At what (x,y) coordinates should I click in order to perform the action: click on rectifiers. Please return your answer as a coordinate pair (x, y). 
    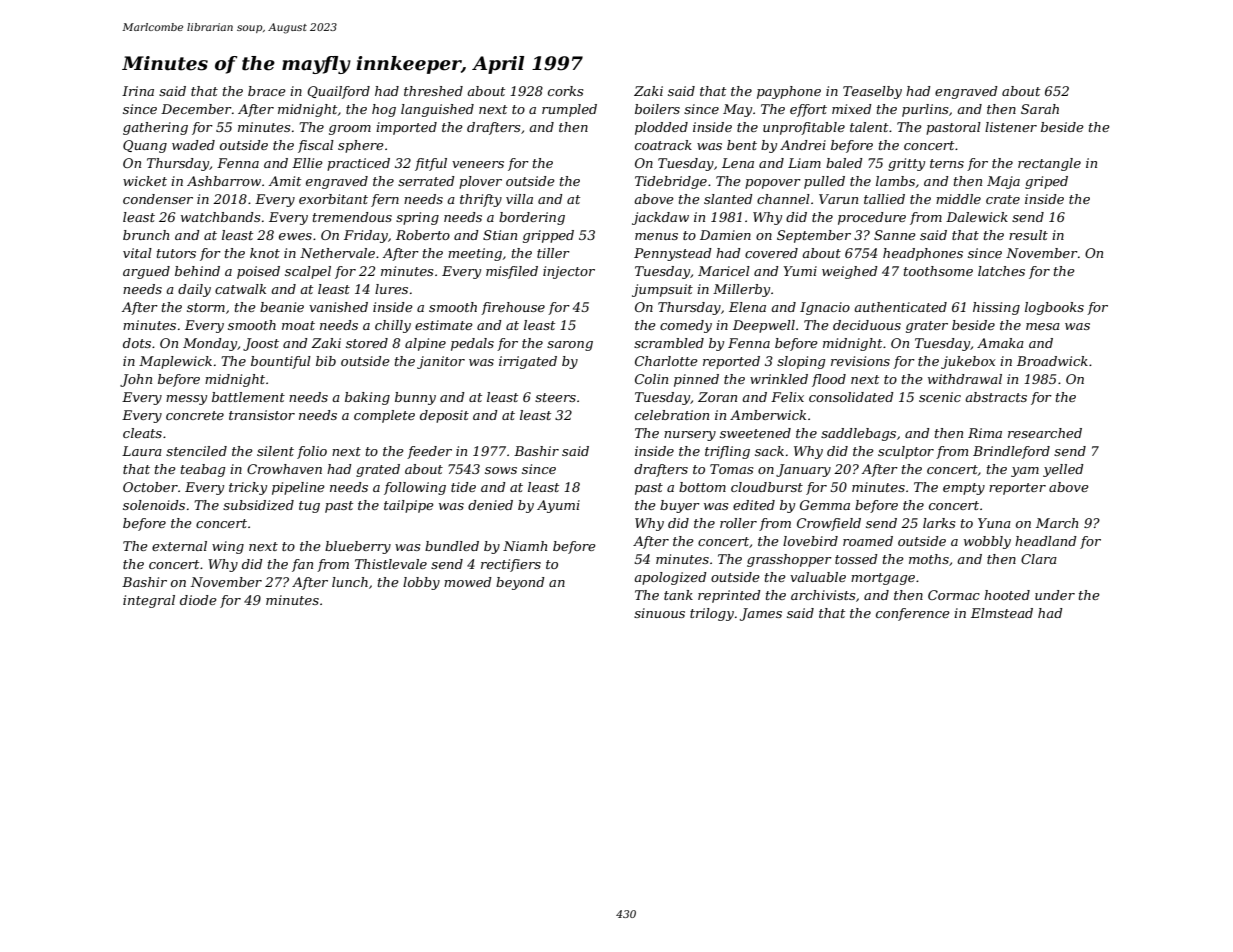
    Looking at the image, I should click on (511, 565).
